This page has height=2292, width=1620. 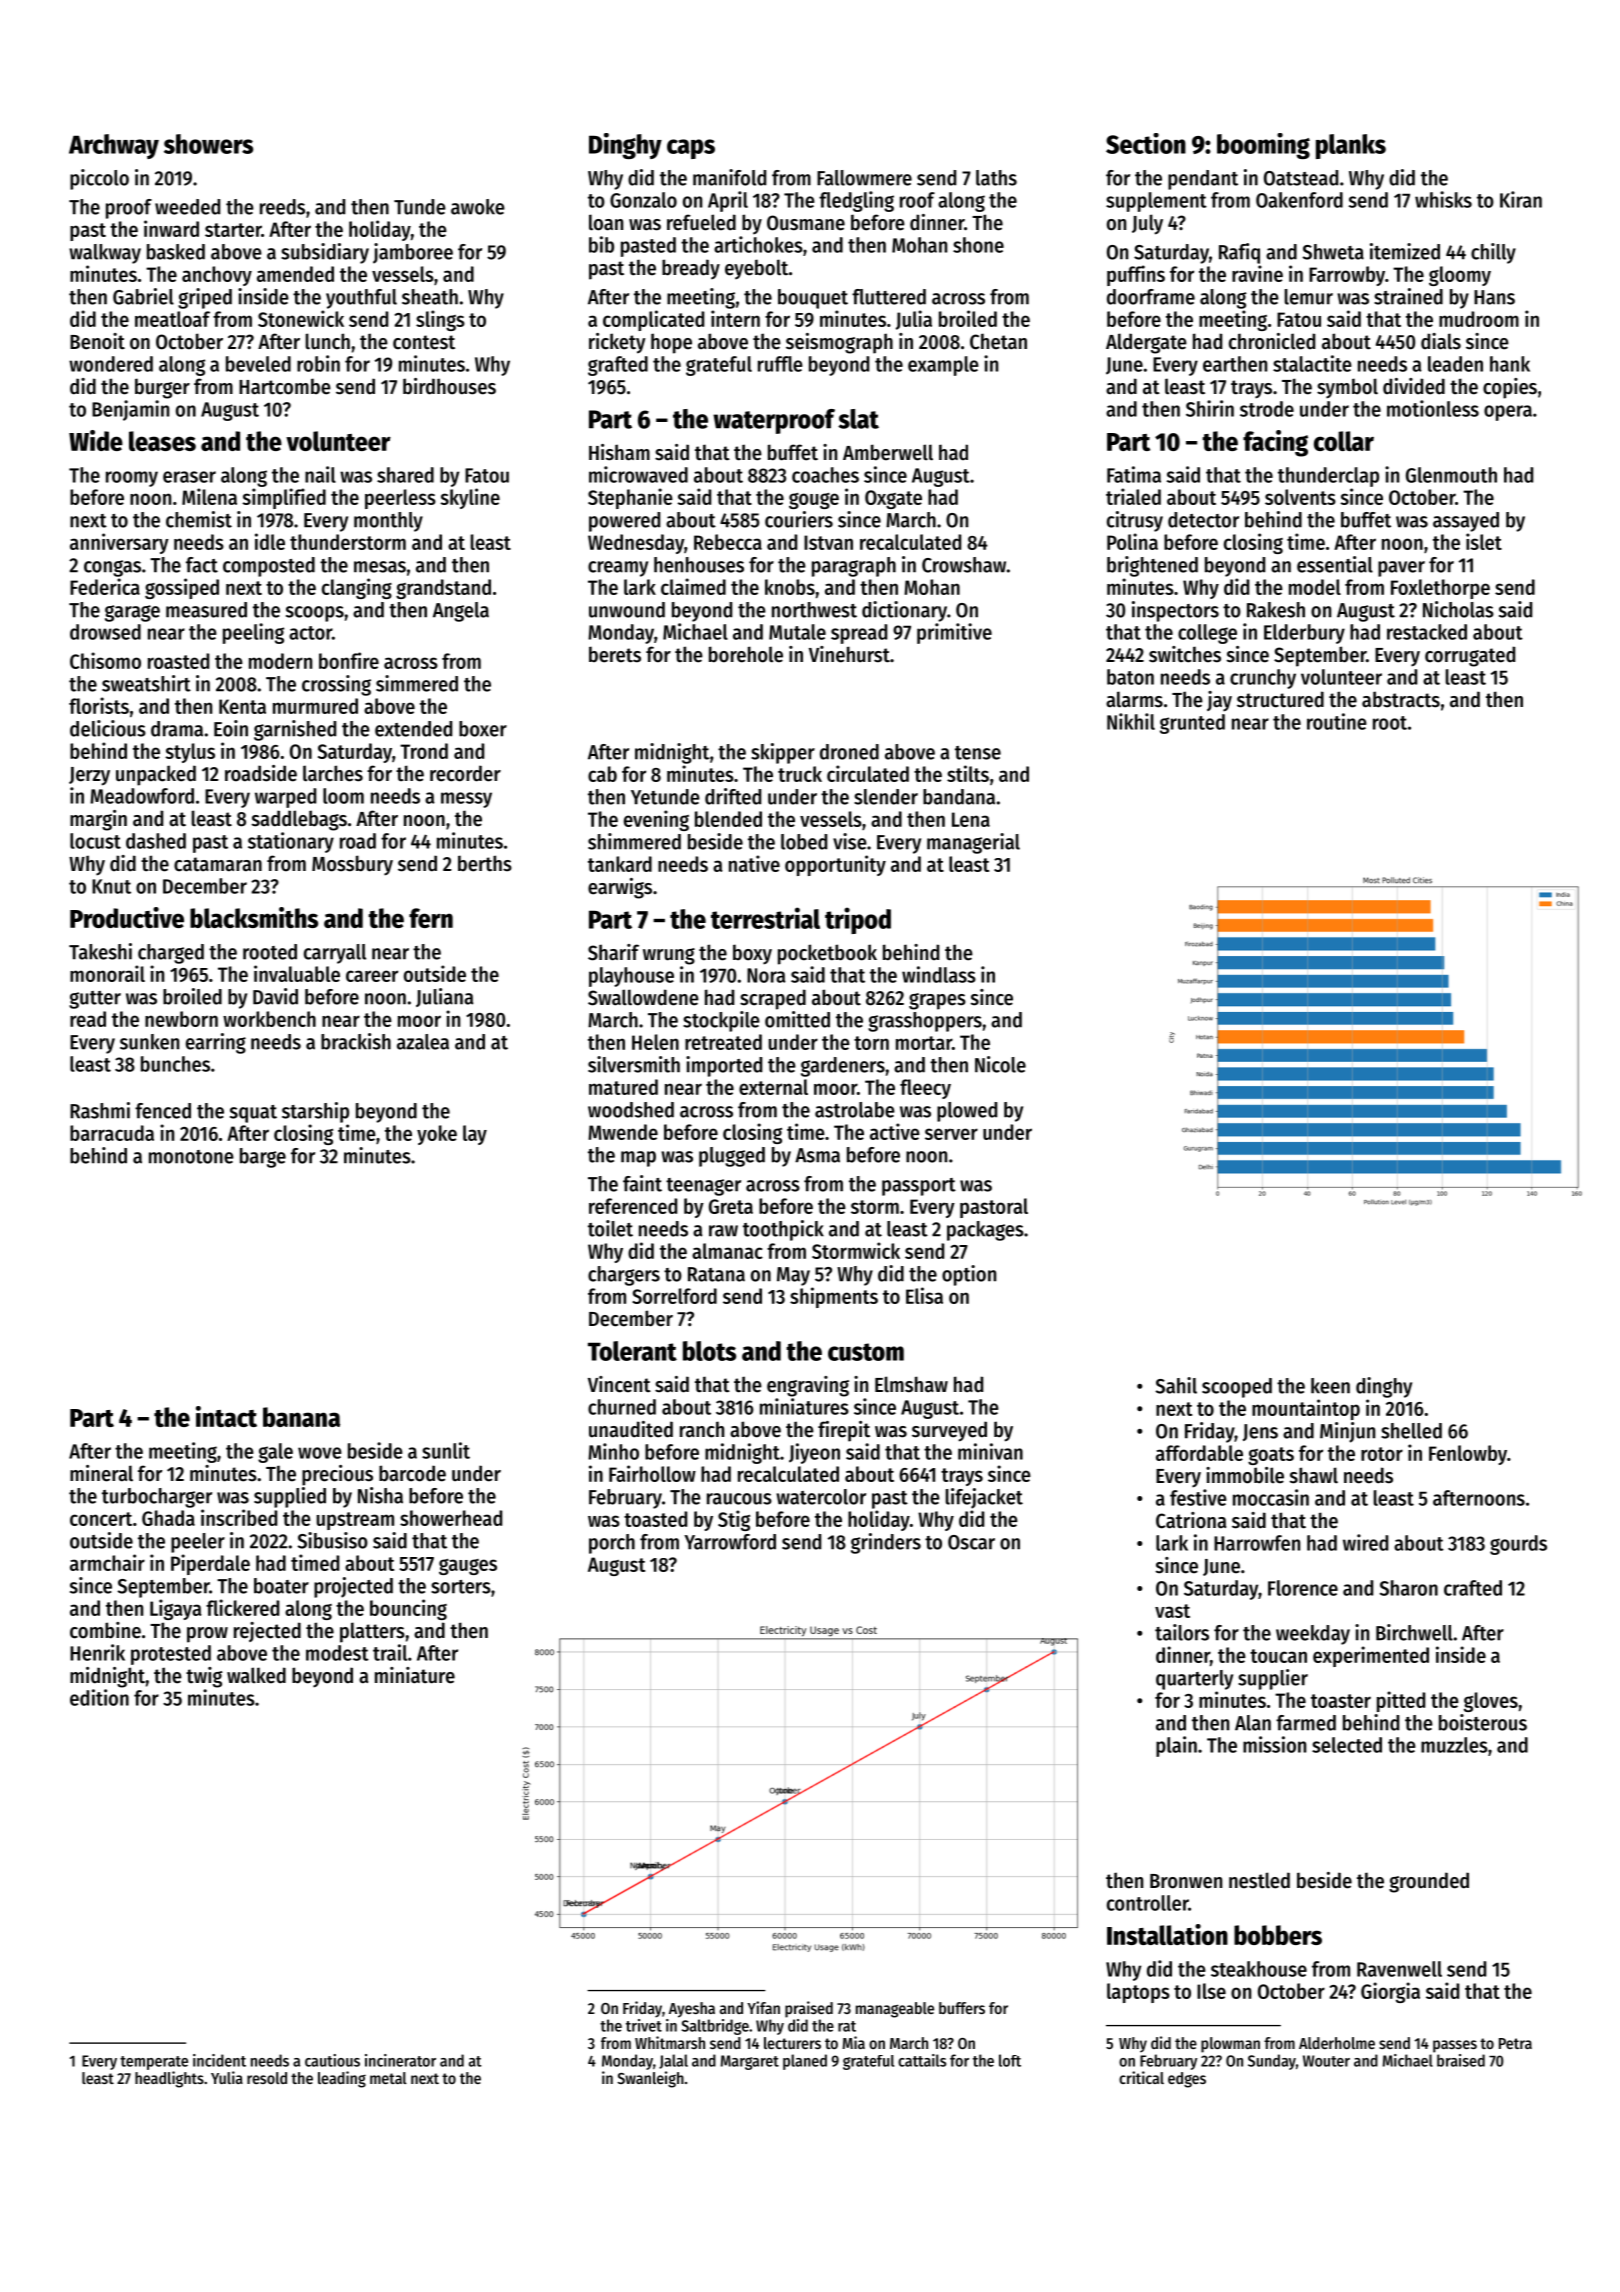 What do you see at coordinates (1401, 699) in the page?
I see `abstracts` at bounding box center [1401, 699].
